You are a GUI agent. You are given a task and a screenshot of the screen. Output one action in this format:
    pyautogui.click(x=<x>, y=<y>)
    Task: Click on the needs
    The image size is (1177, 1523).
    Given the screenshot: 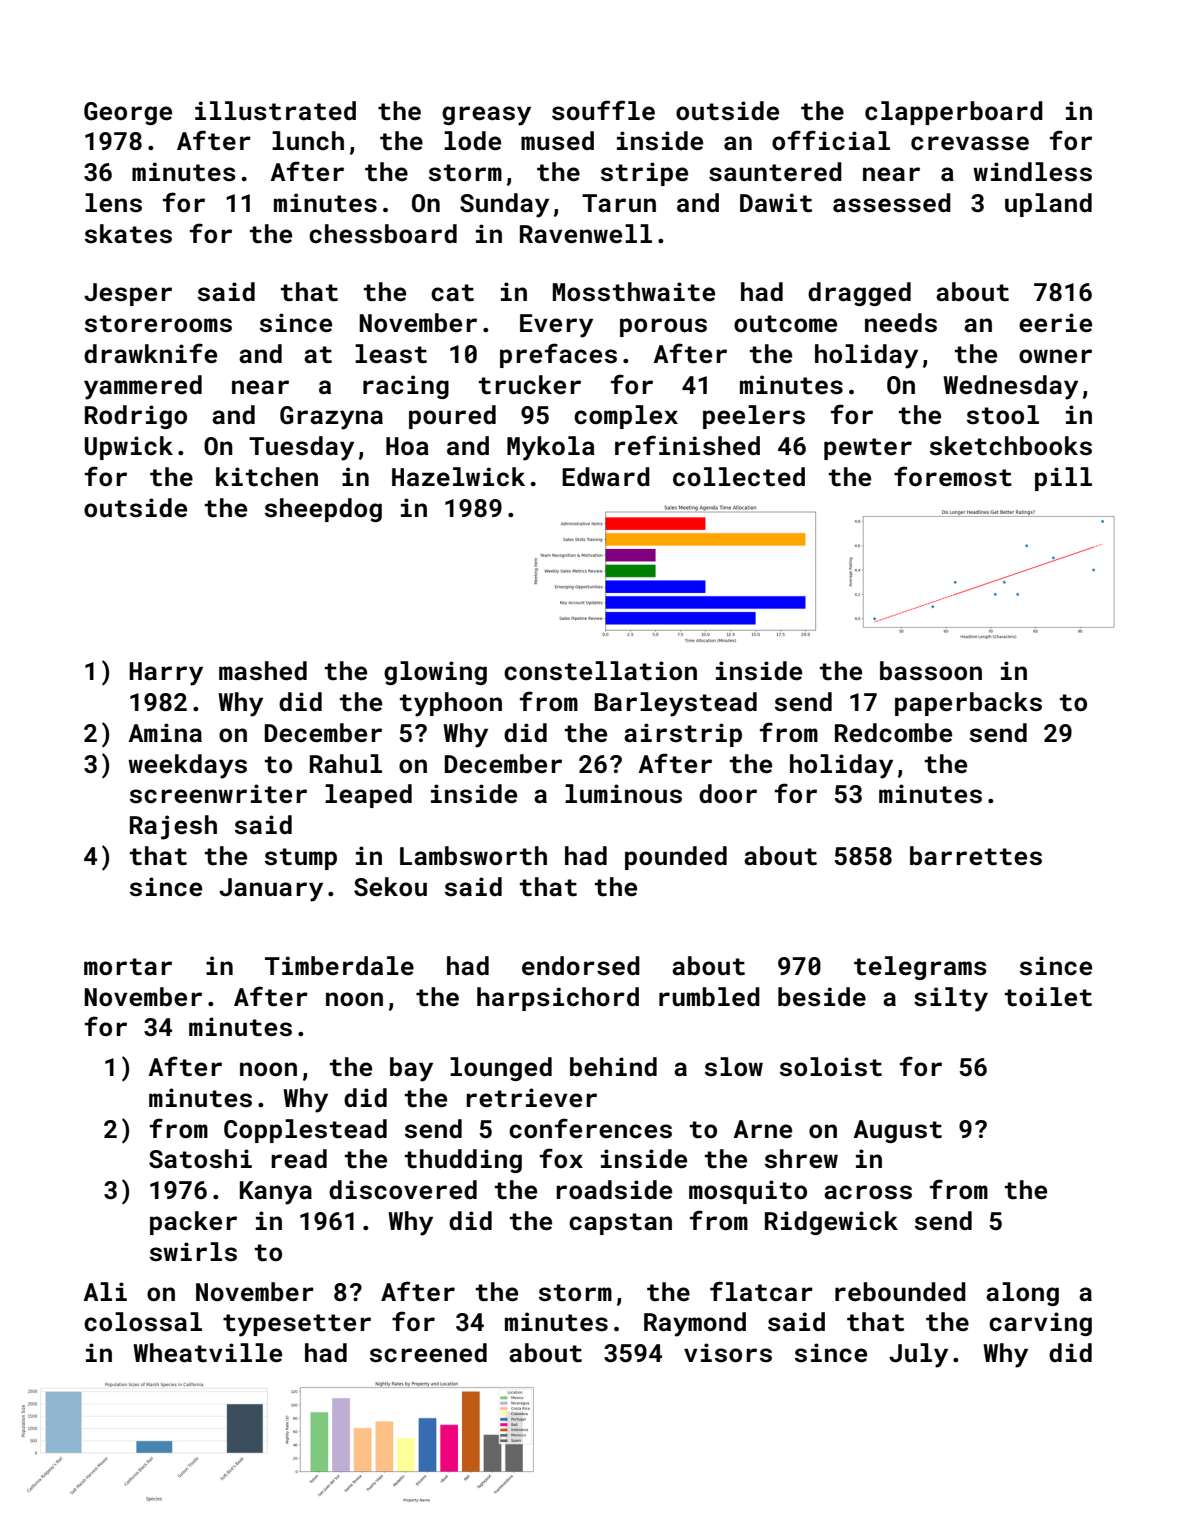 What is the action you would take?
    pyautogui.click(x=901, y=323)
